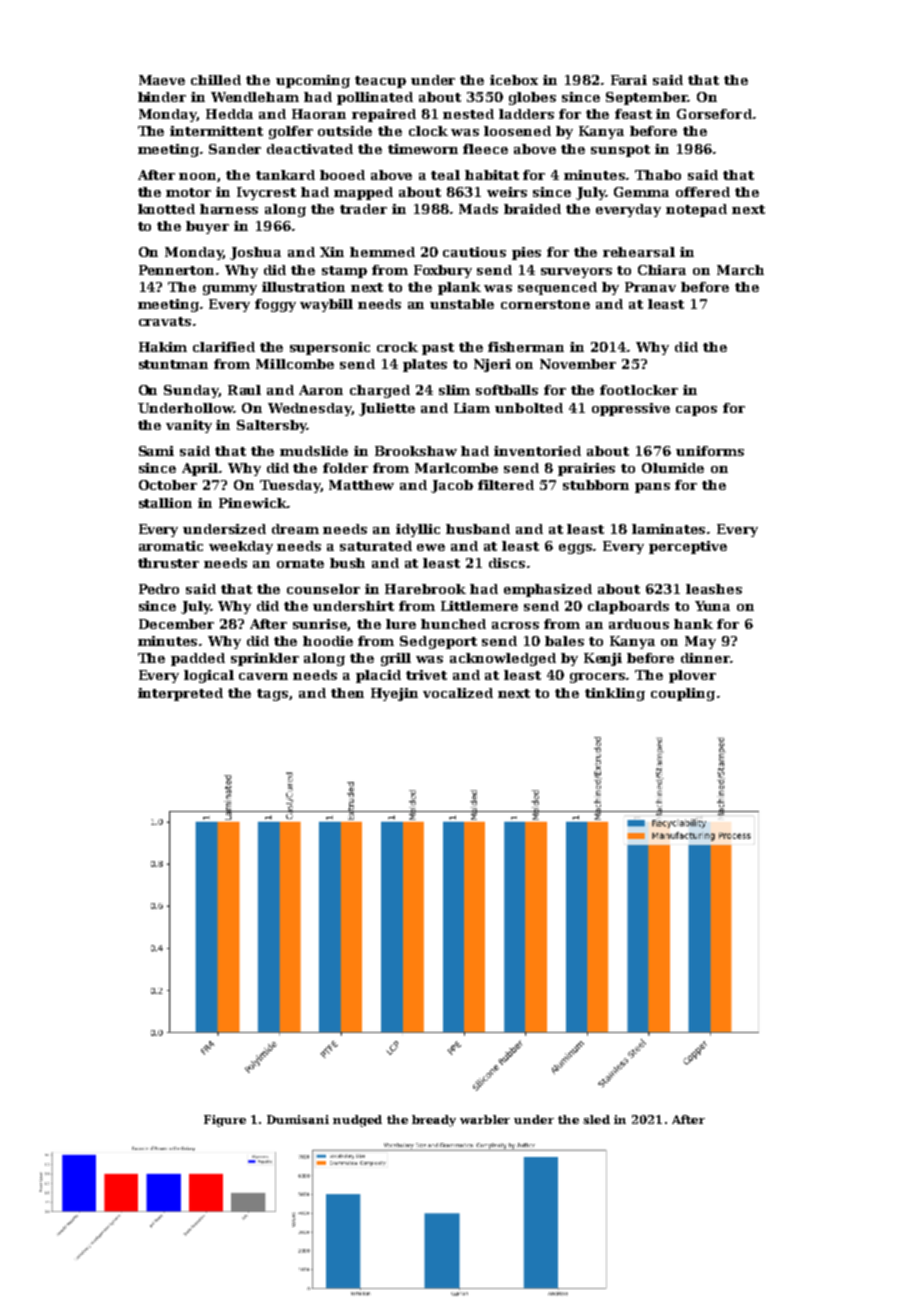 The image size is (908, 1316). I want to click on Sami, so click(156, 451).
